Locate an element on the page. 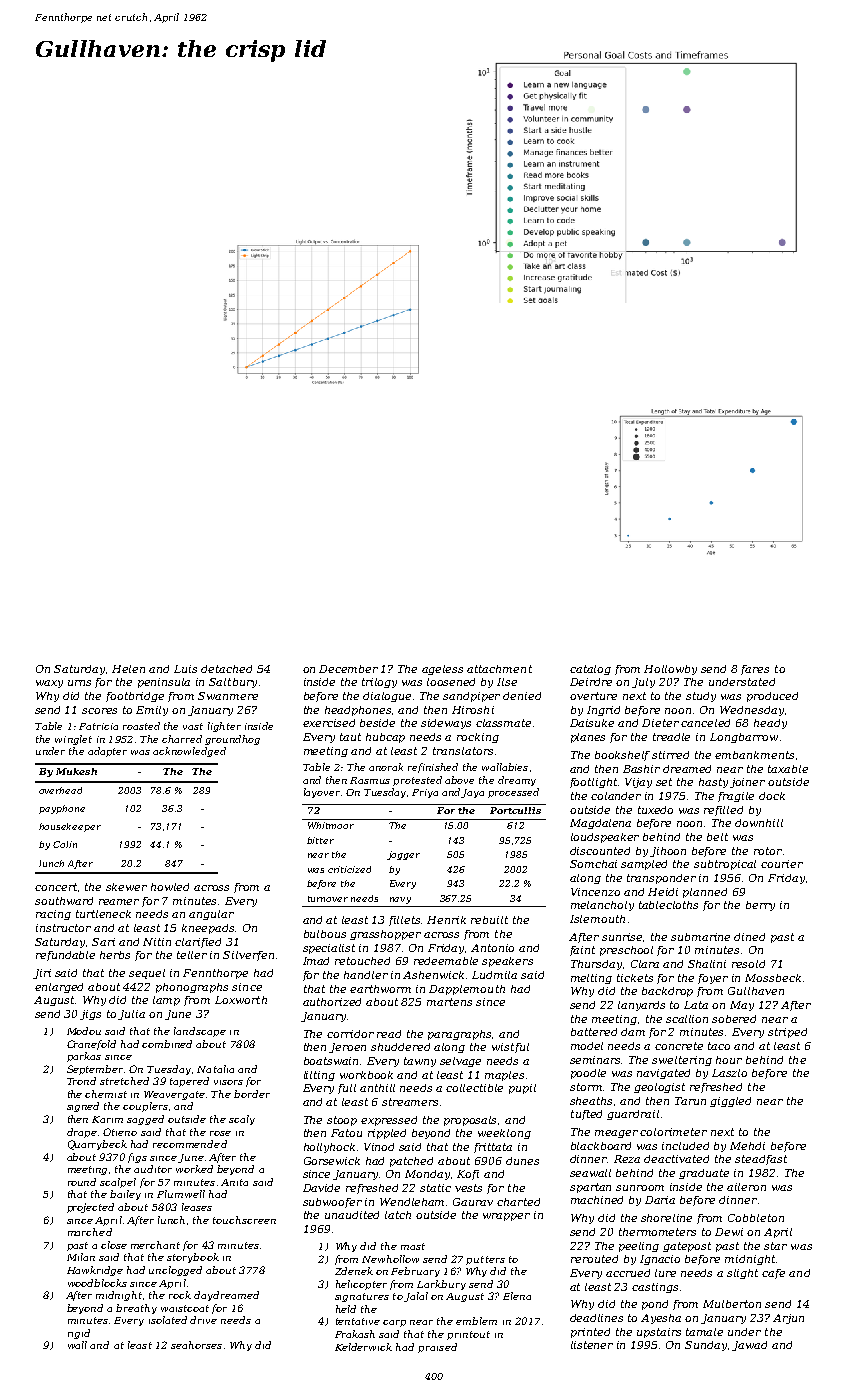 The height and width of the page is (1400, 849). payphone is located at coordinates (62, 809).
